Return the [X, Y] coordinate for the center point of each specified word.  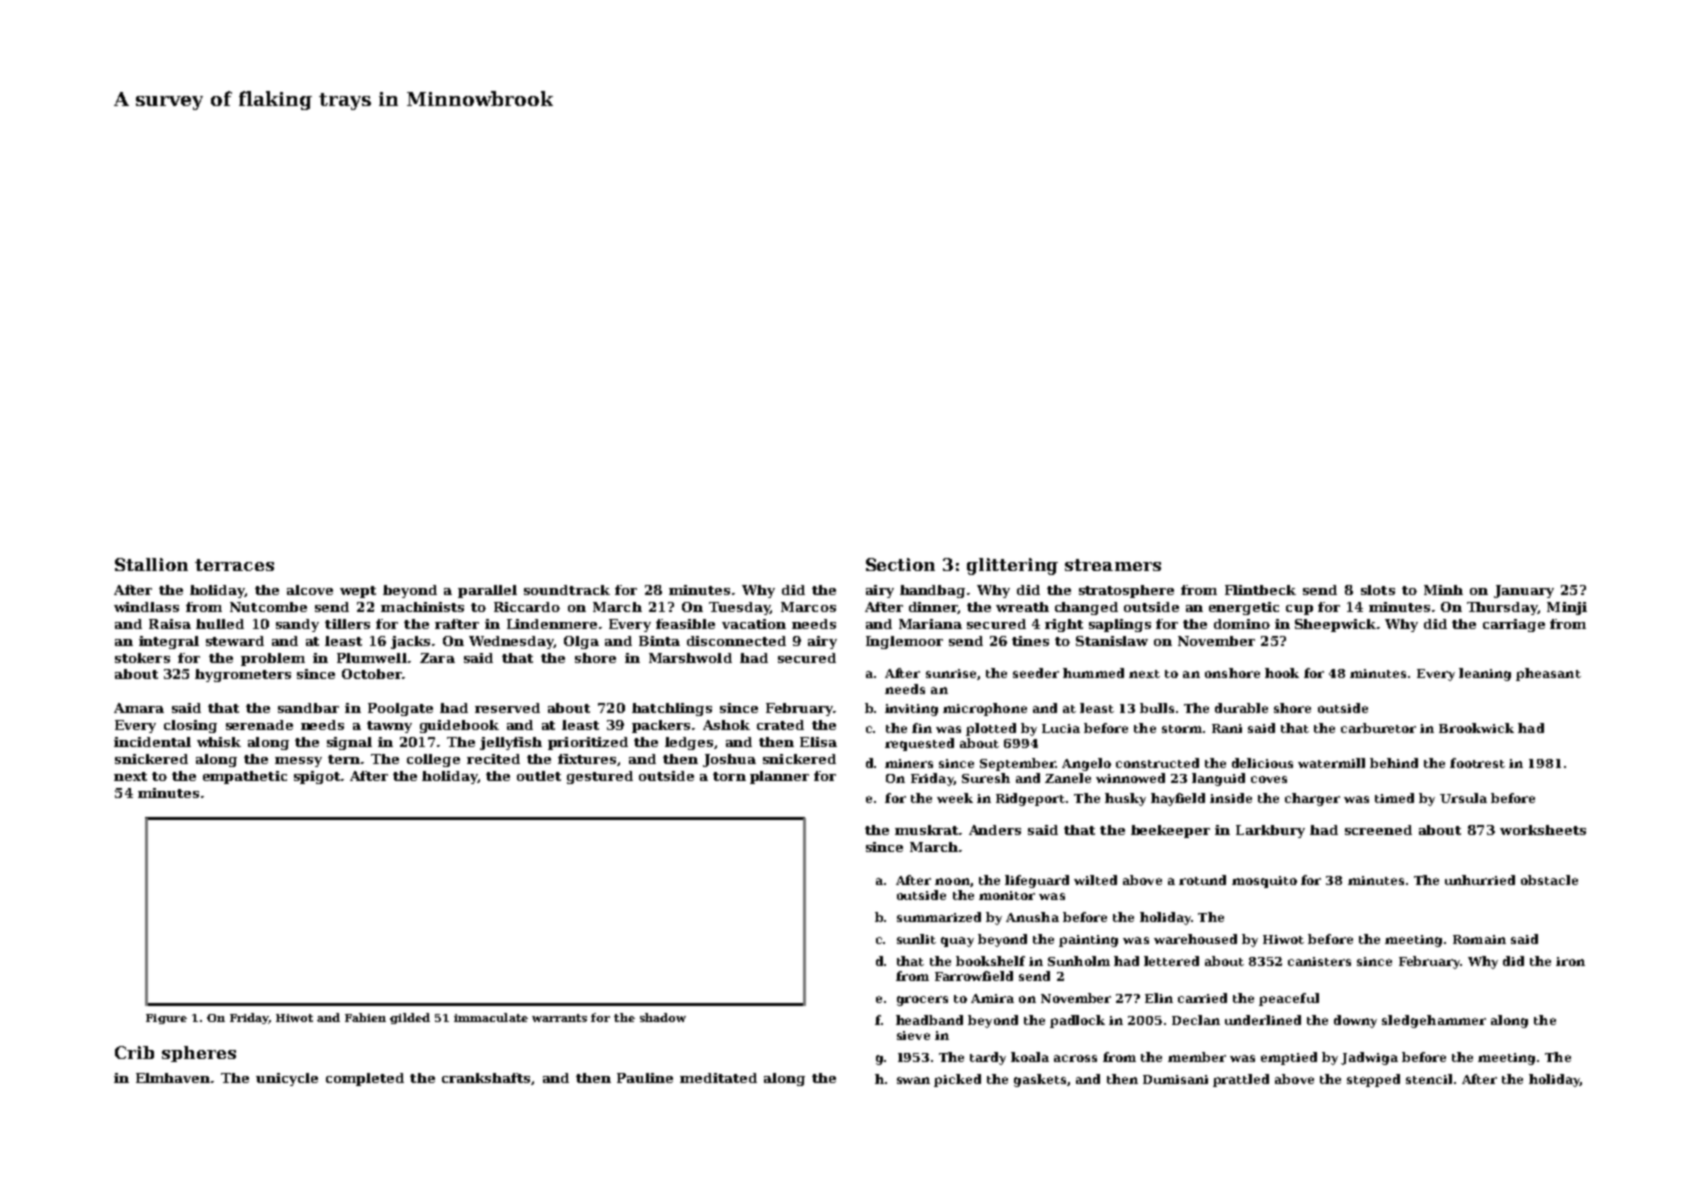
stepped [1373, 1080]
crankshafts [486, 1078]
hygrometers [243, 675]
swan [913, 1080]
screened [1378, 830]
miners [909, 763]
